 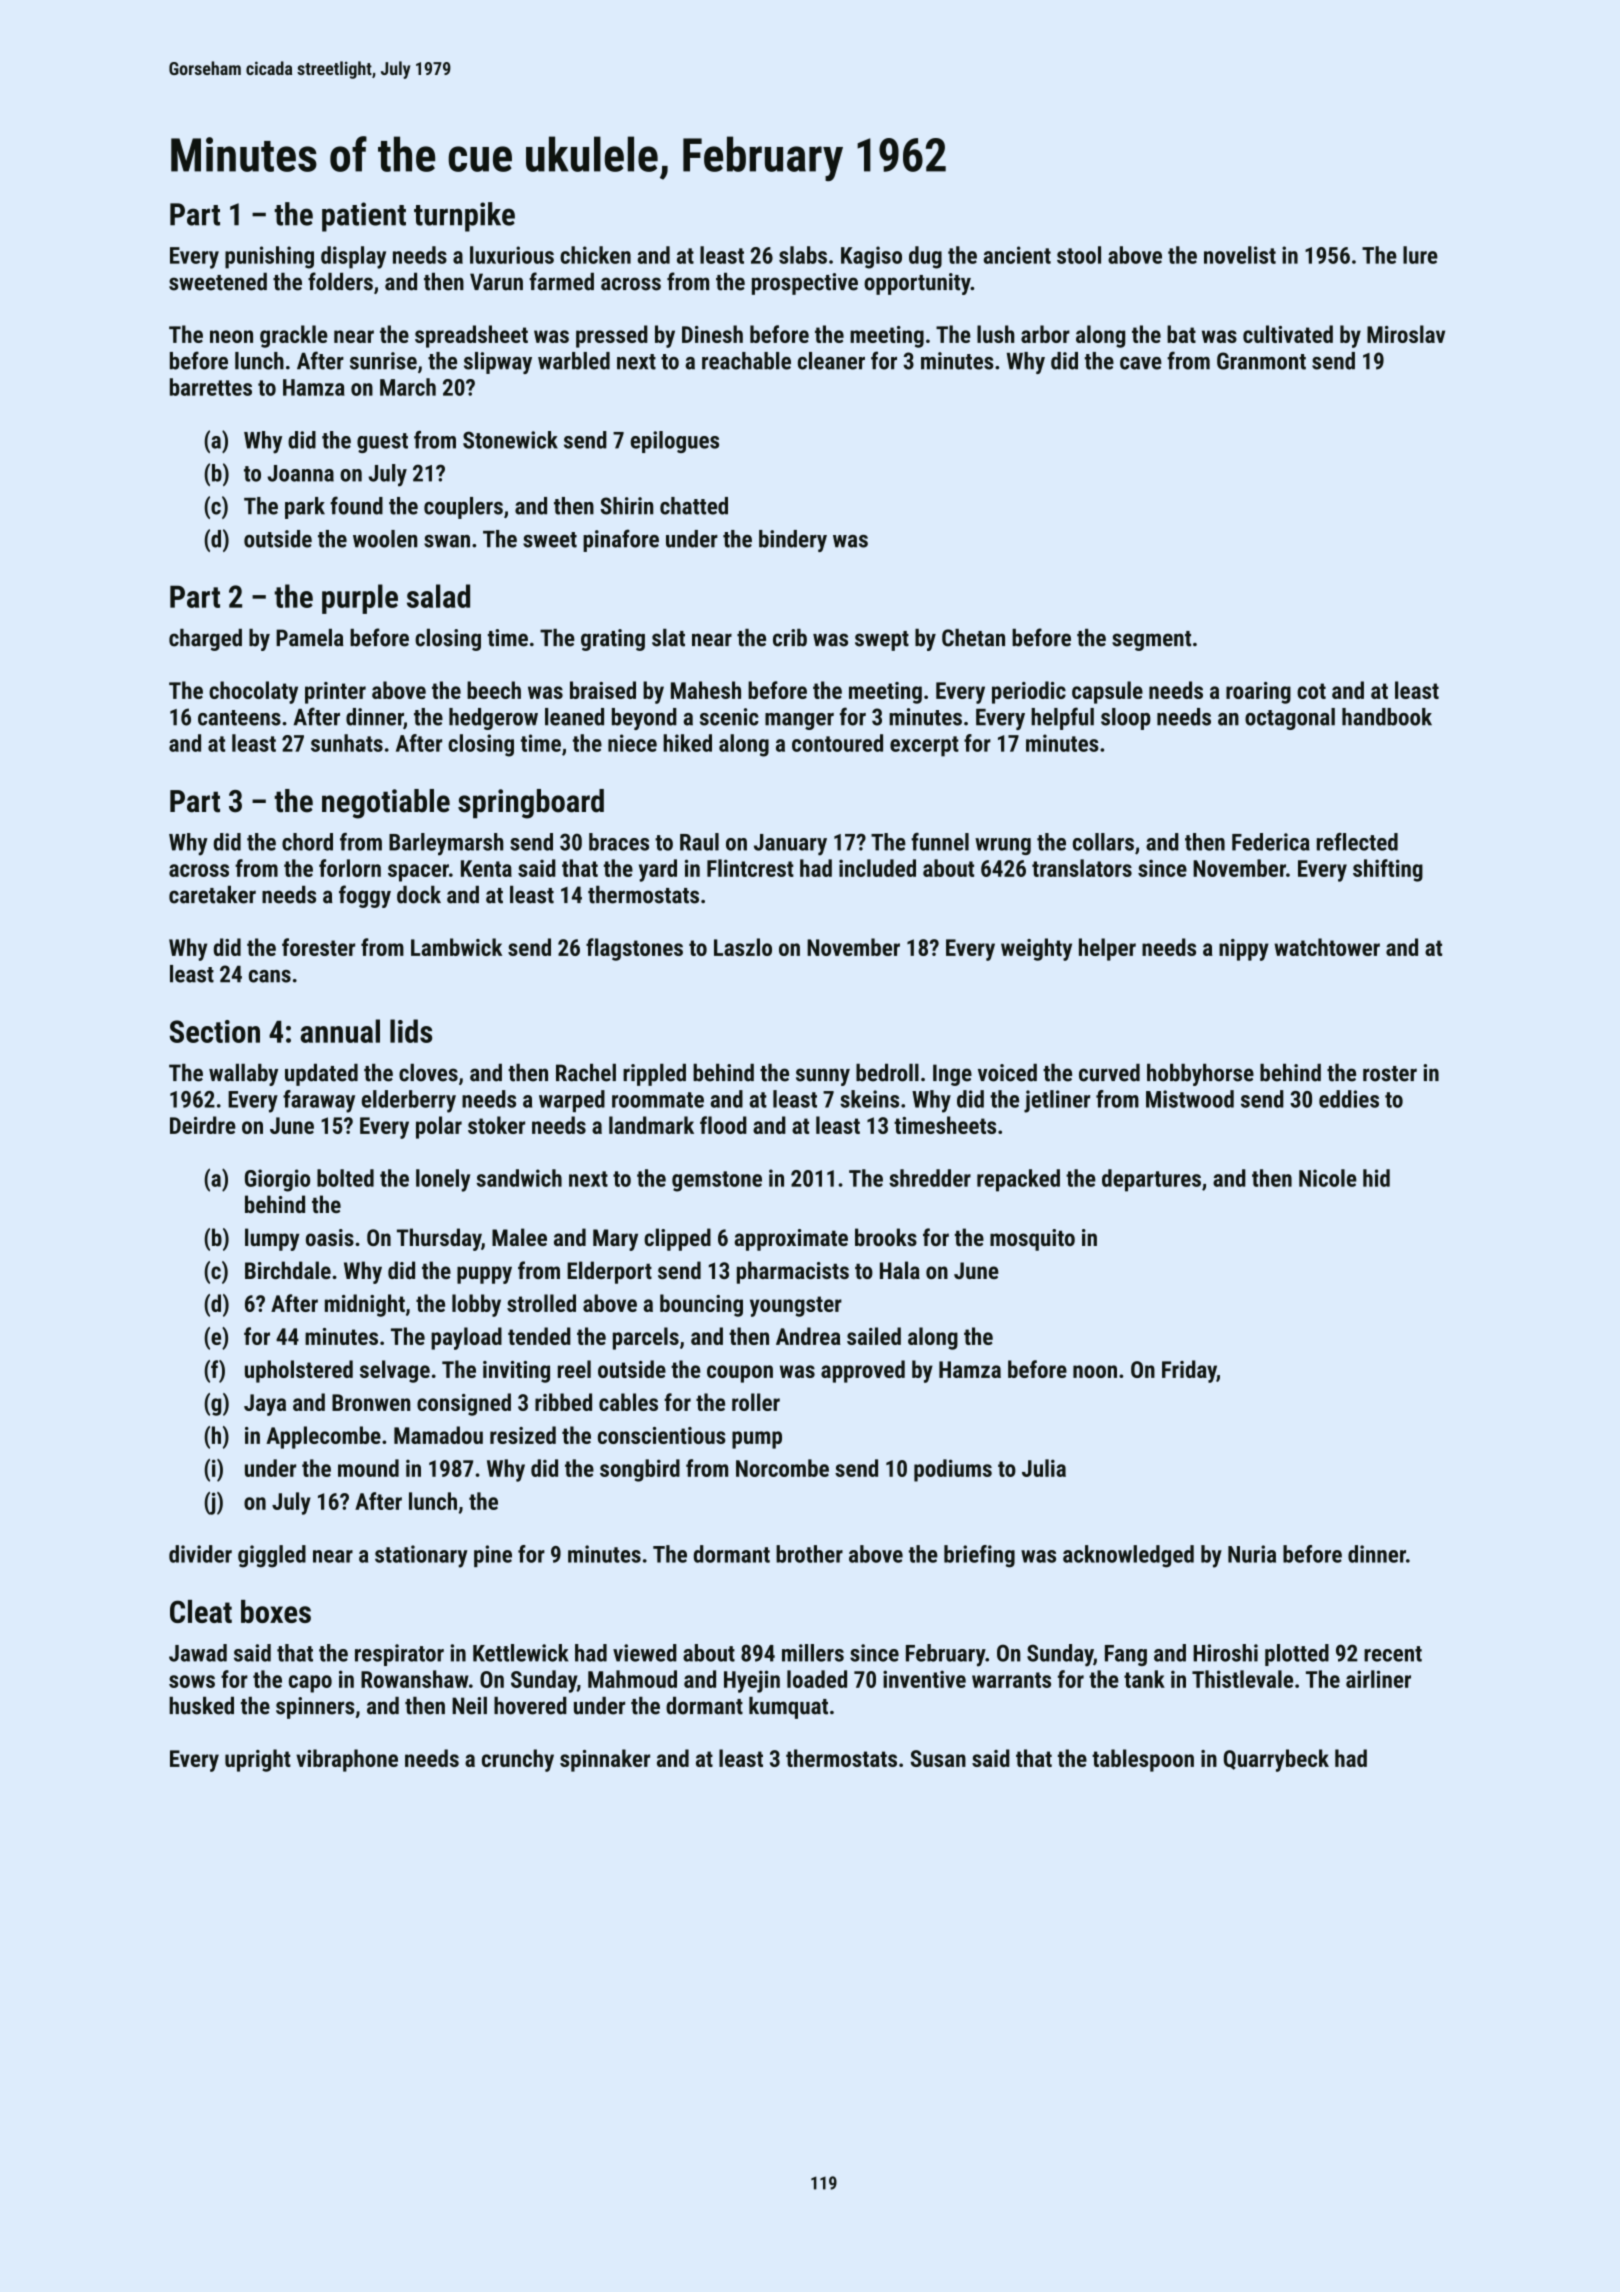 What do you see at coordinates (1240, 255) in the screenshot?
I see `novelist` at bounding box center [1240, 255].
